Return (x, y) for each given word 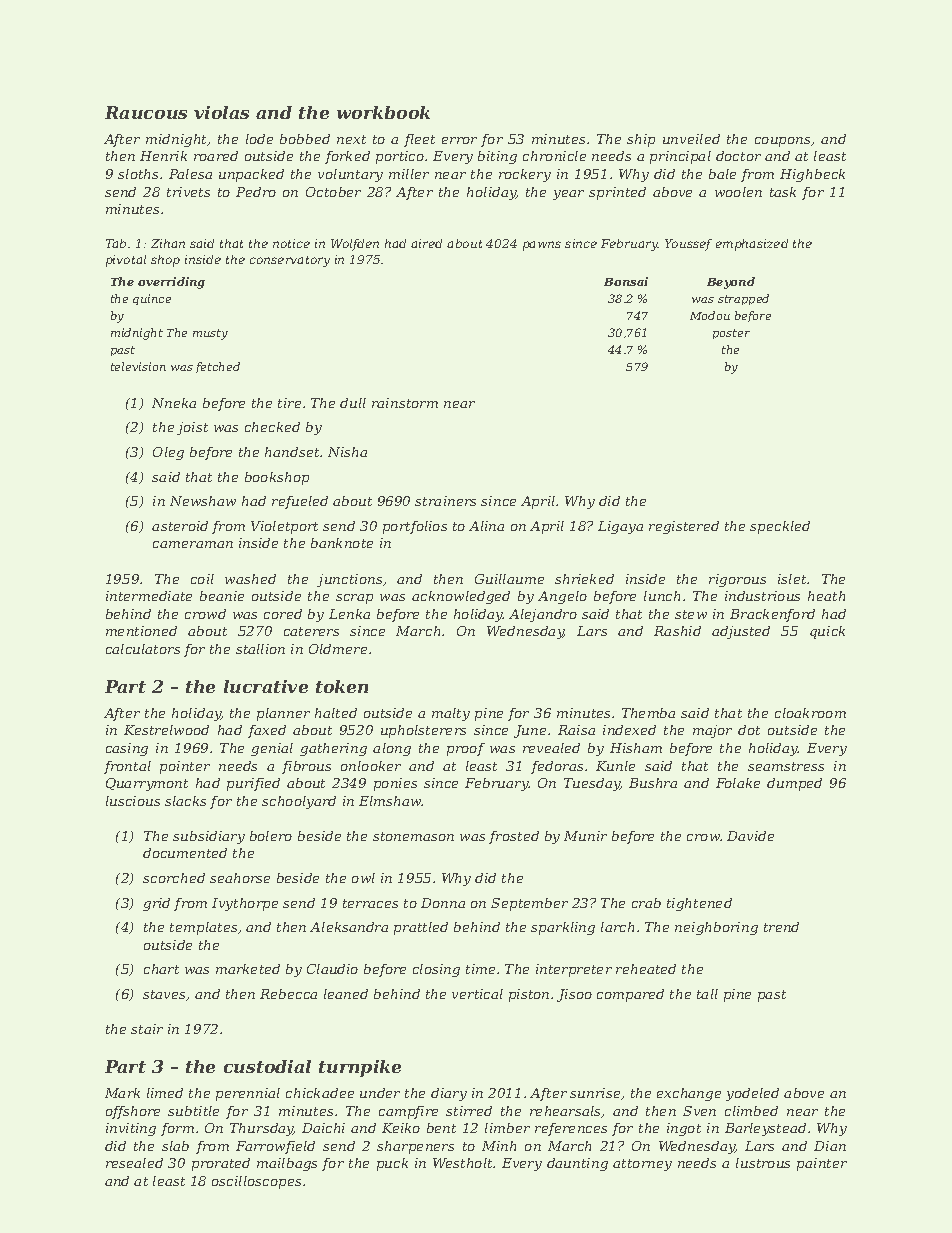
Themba (648, 713)
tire (289, 403)
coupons (782, 142)
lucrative (266, 686)
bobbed (305, 139)
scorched (174, 878)
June (530, 731)
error (459, 140)
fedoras (557, 767)
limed (165, 1093)
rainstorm (405, 403)
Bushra (653, 783)
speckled (780, 527)
